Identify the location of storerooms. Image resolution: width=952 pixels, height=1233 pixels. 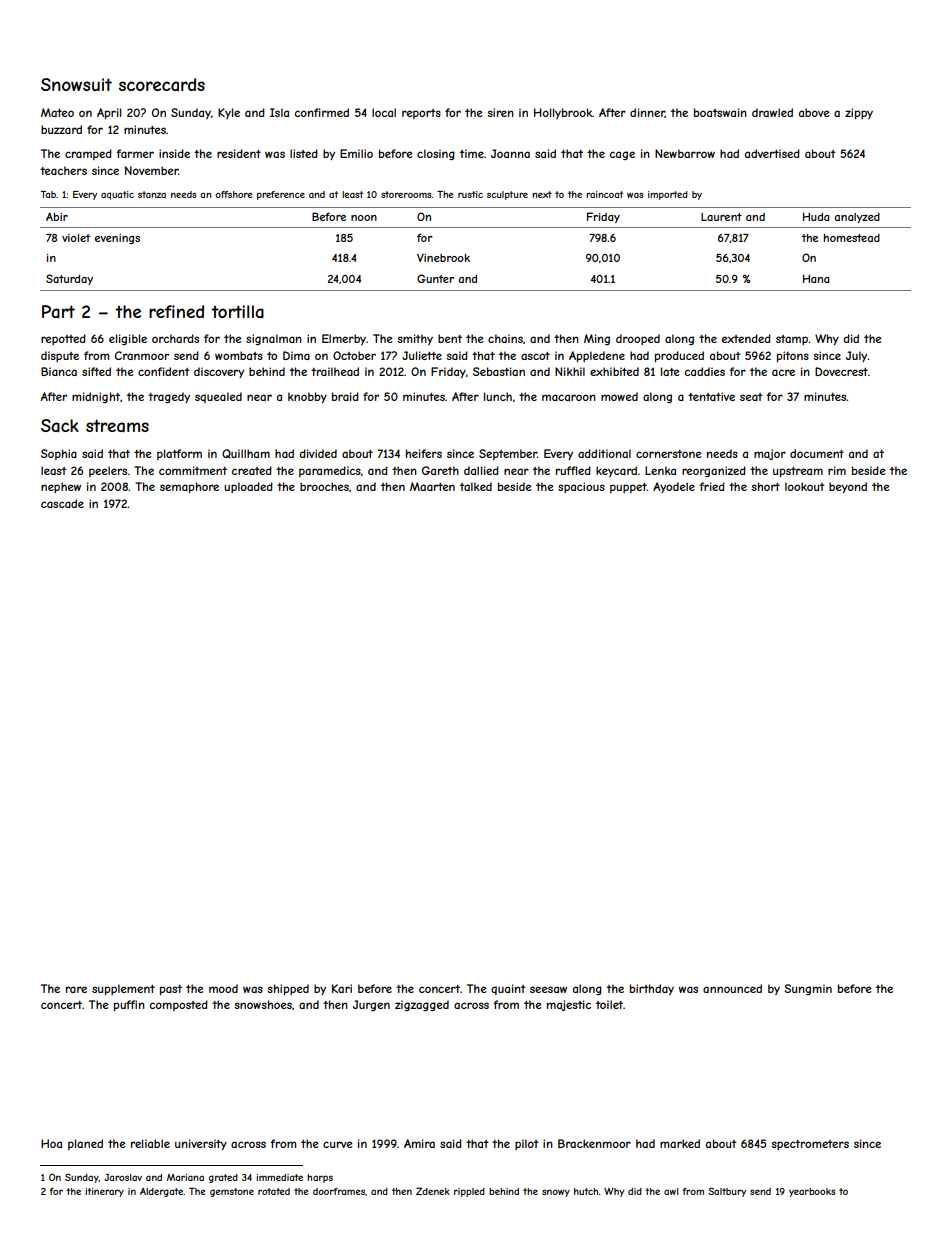
(406, 194).
